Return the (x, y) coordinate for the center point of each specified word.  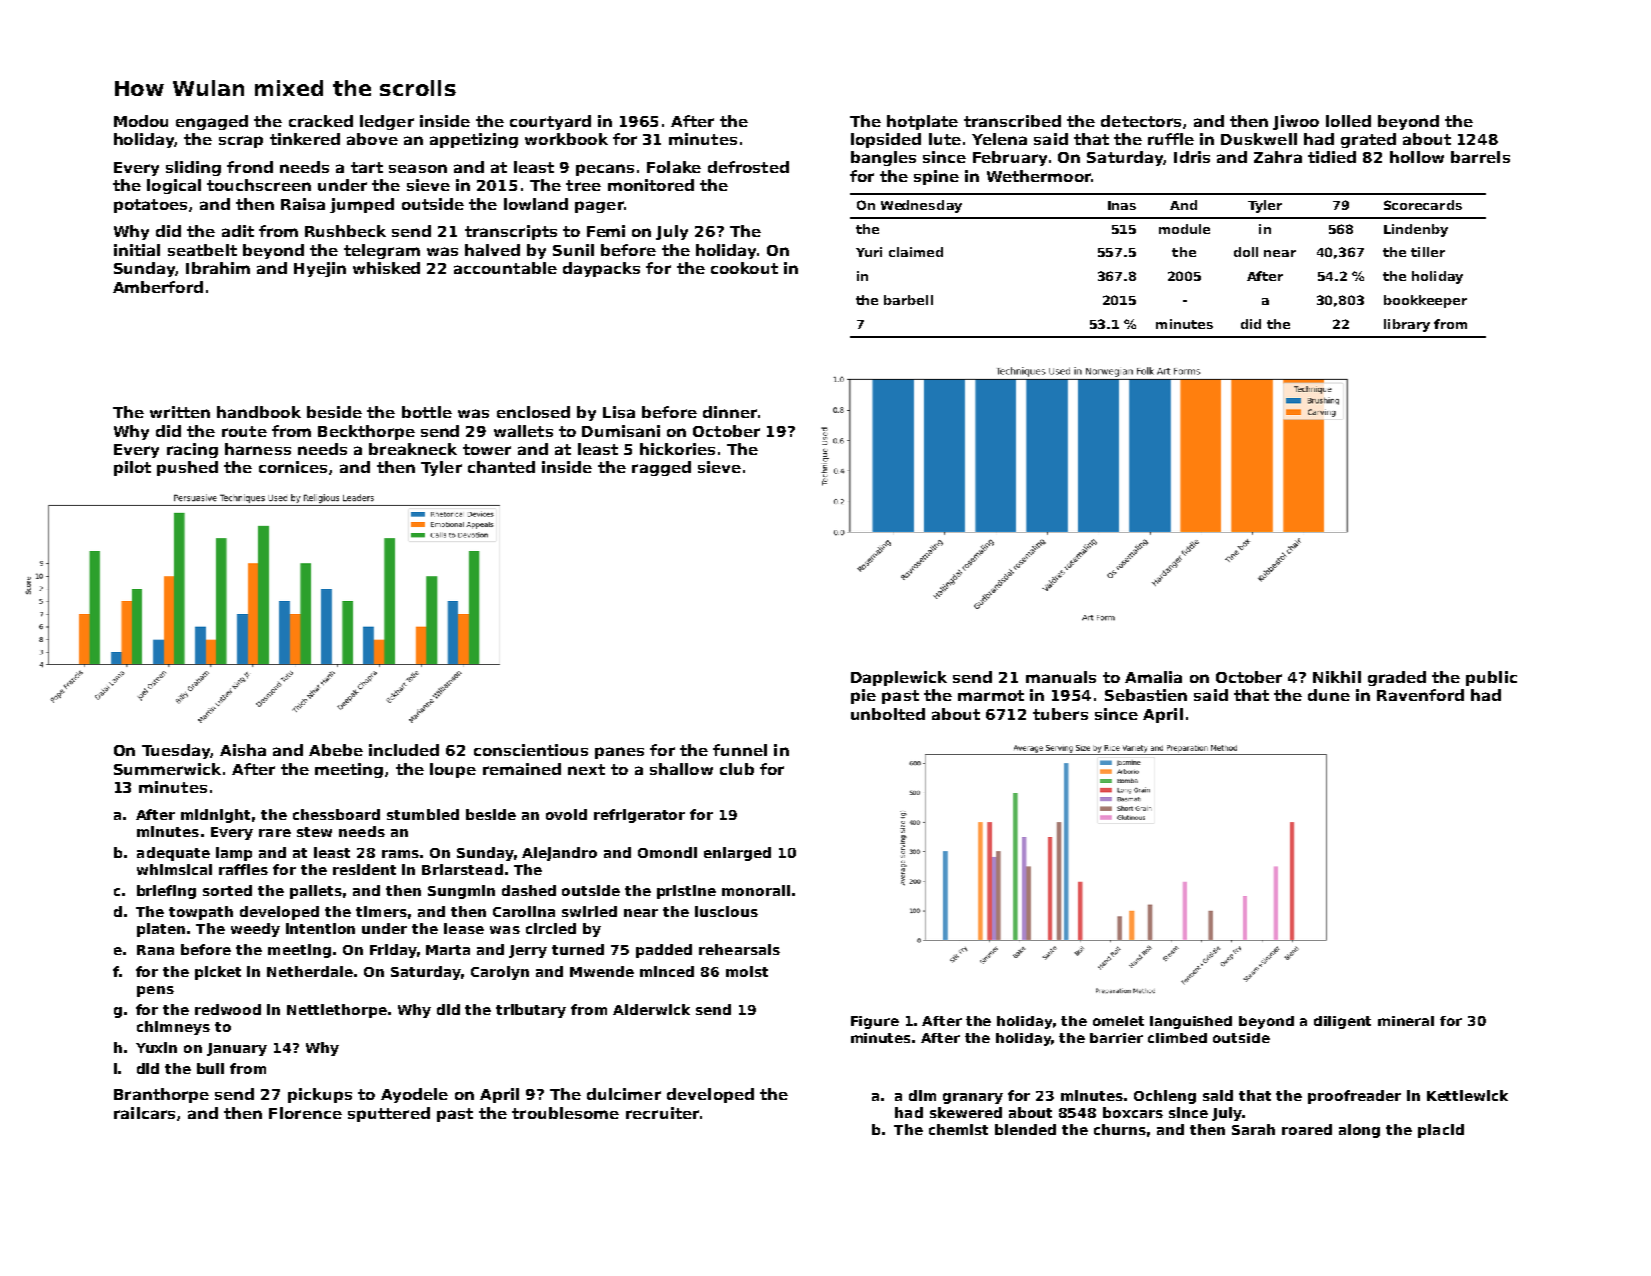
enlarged (737, 854)
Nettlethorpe (337, 1011)
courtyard (550, 122)
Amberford (158, 287)
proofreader (1354, 1097)
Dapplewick (899, 678)
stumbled (423, 814)
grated (1368, 140)
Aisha (243, 750)
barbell (908, 300)
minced (667, 971)
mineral (1406, 1021)
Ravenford (1420, 695)
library (1407, 325)
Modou (141, 121)
